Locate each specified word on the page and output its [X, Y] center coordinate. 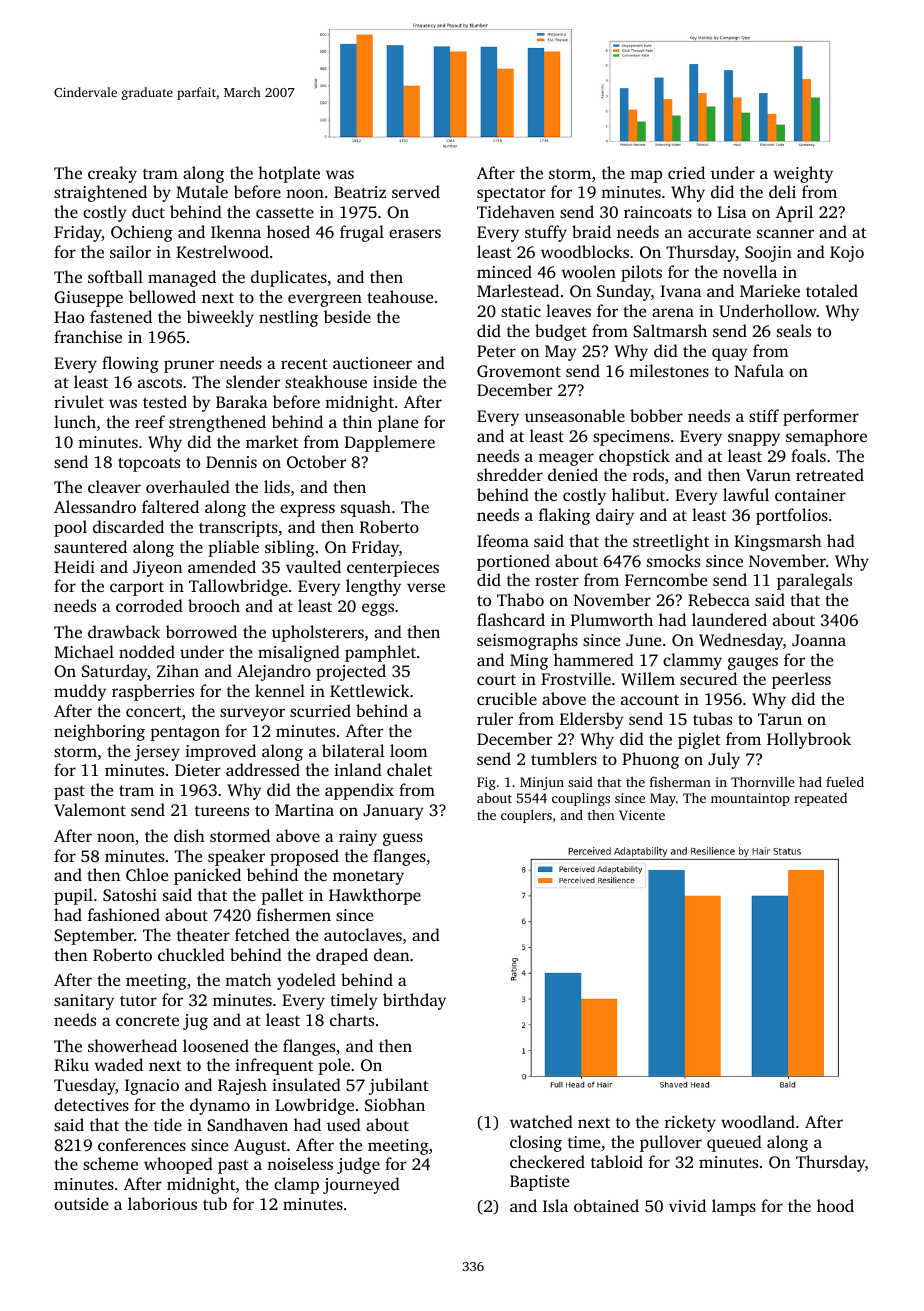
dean [391, 954]
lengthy [373, 587]
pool [70, 528]
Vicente [642, 815]
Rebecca [719, 599]
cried [686, 172]
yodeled [306, 981]
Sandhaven [247, 1124]
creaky [112, 174]
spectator [511, 195]
